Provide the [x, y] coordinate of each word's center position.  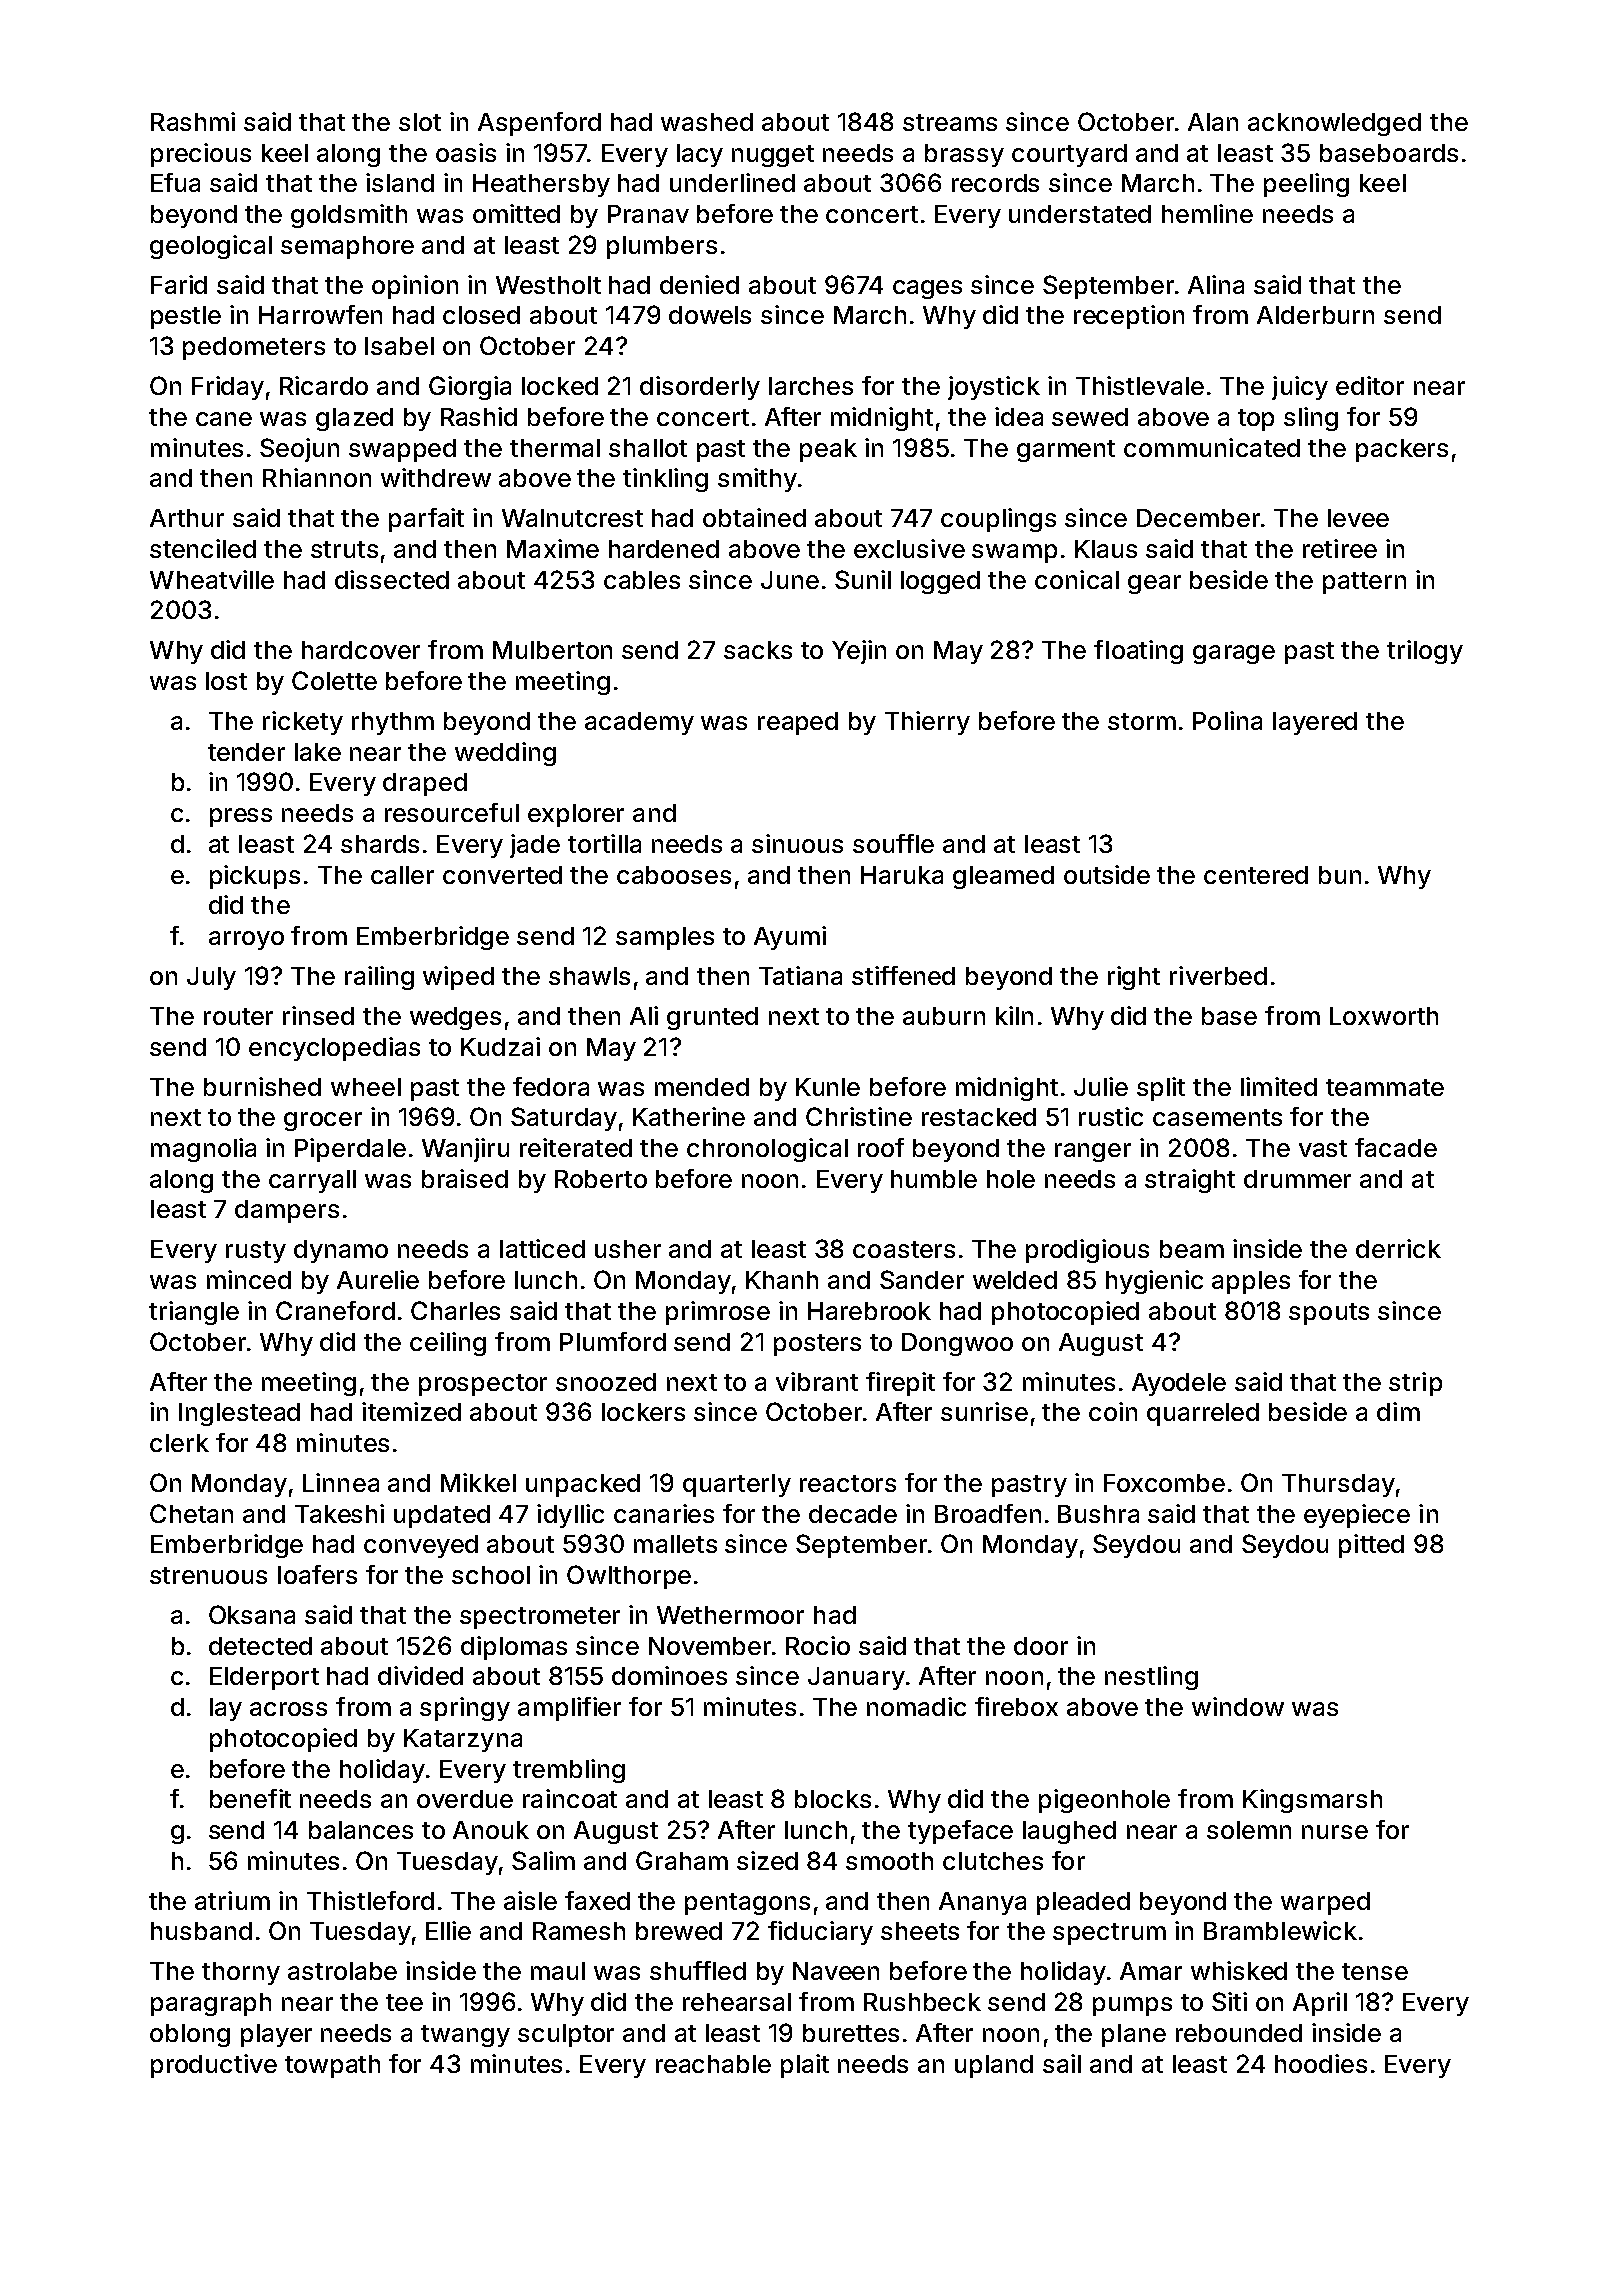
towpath [332, 2066]
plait [805, 2066]
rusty [256, 1252]
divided [420, 1675]
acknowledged [1334, 124]
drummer [1297, 1179]
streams [950, 122]
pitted [1371, 1546]
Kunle [828, 1087]
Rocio [818, 1645]
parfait [426, 520]
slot [420, 122]
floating [1138, 652]
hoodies [1321, 2063]
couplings [998, 520]
